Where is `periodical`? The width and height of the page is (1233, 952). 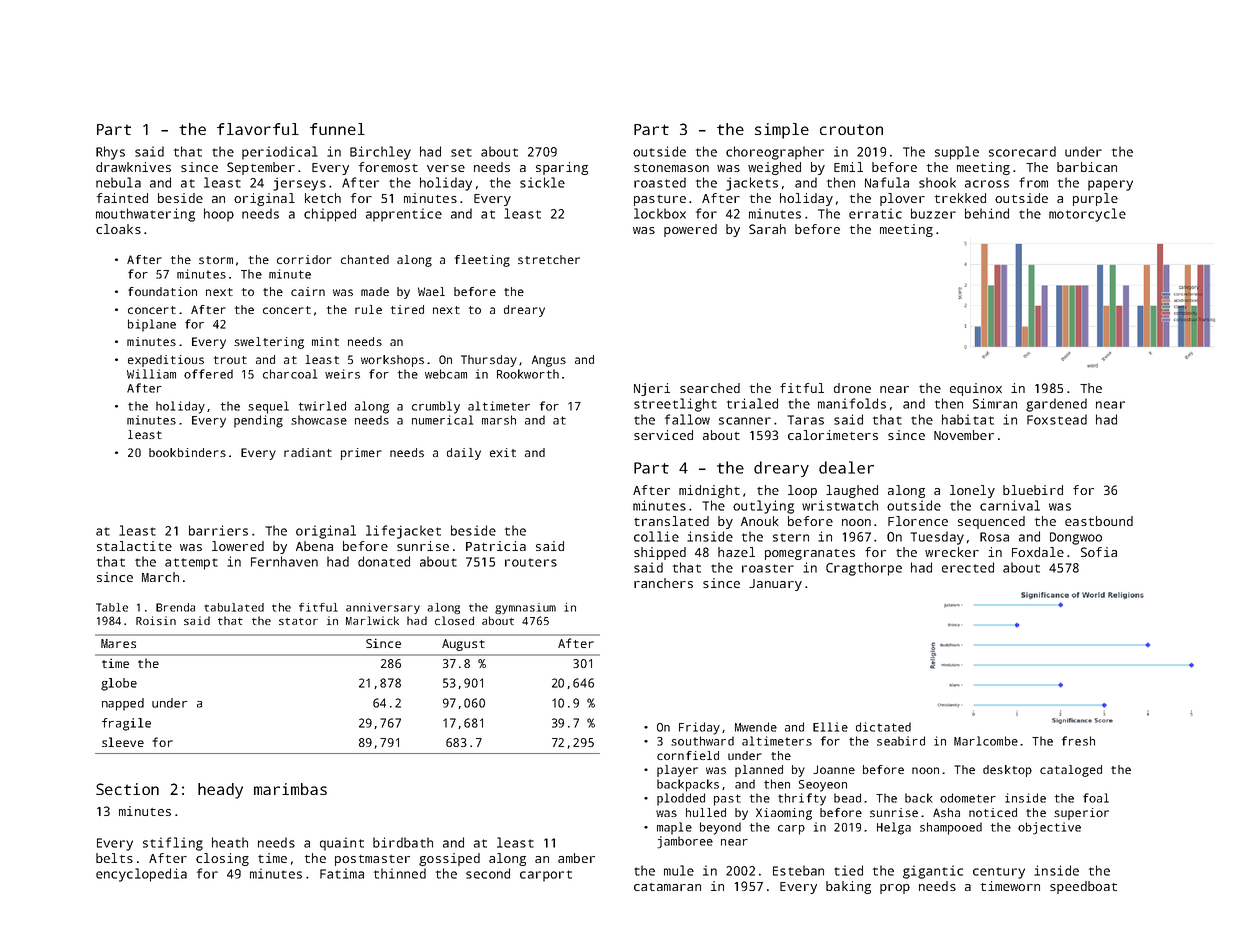
periodical is located at coordinates (280, 153).
